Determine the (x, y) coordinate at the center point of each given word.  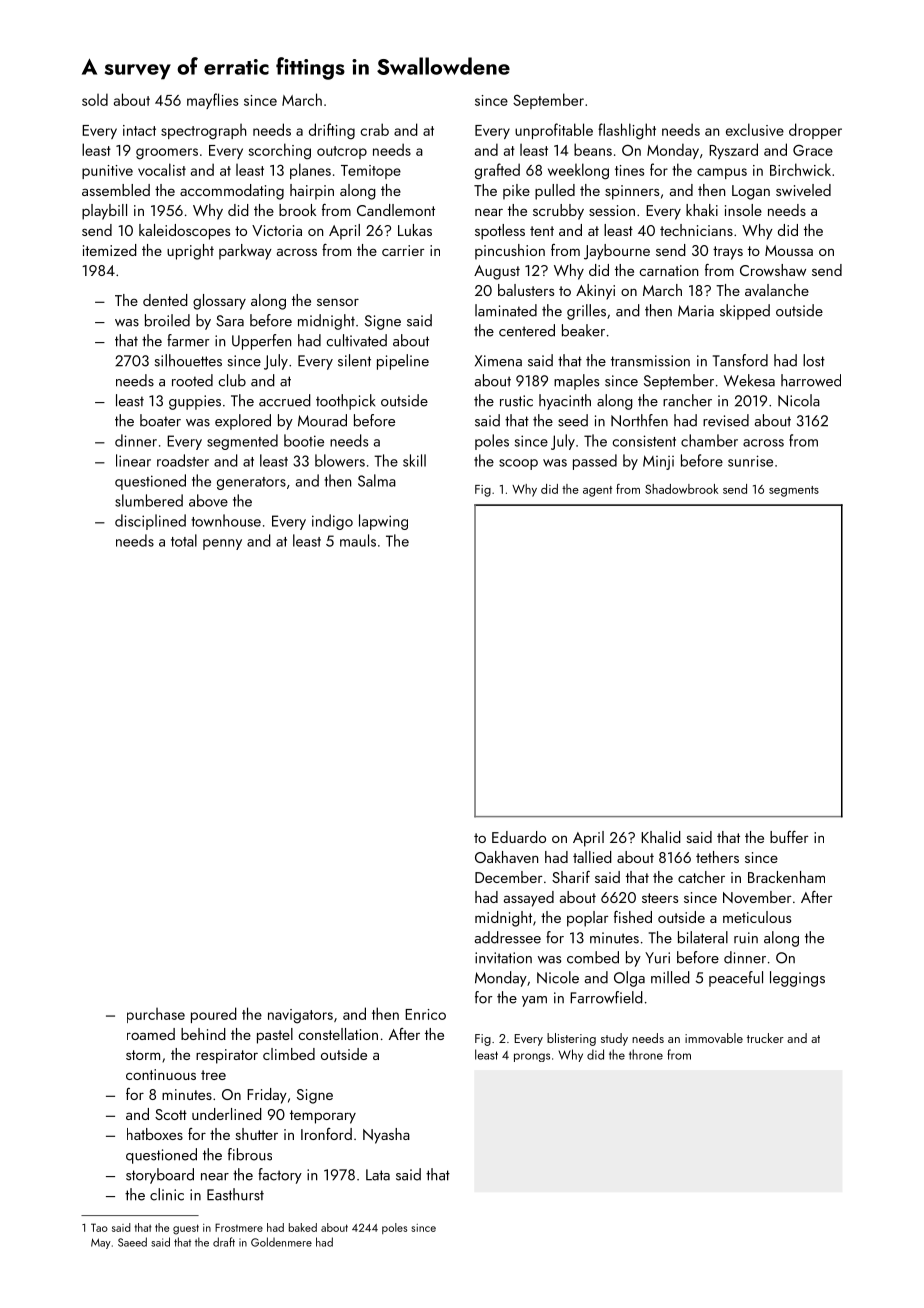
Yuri (657, 958)
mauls (358, 540)
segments (794, 491)
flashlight (627, 131)
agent (597, 491)
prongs (532, 1057)
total (184, 540)
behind (203, 1034)
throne (646, 1054)
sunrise (750, 461)
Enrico (425, 1014)
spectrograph (203, 132)
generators (251, 483)
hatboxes (155, 1134)
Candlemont (396, 210)
